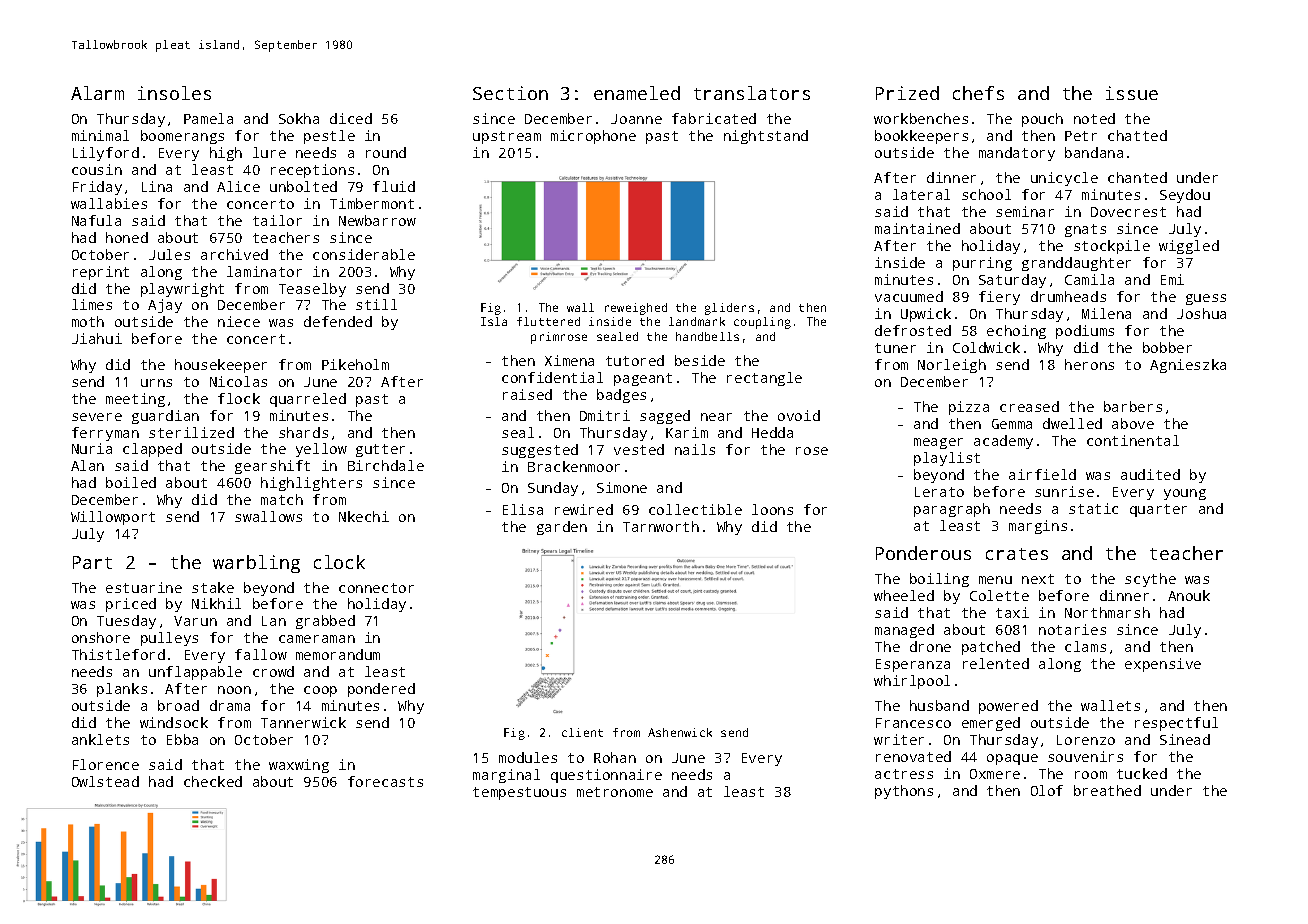 Image resolution: width=1308 pixels, height=924 pixels. What do you see at coordinates (1137, 135) in the document?
I see `chatted` at bounding box center [1137, 135].
